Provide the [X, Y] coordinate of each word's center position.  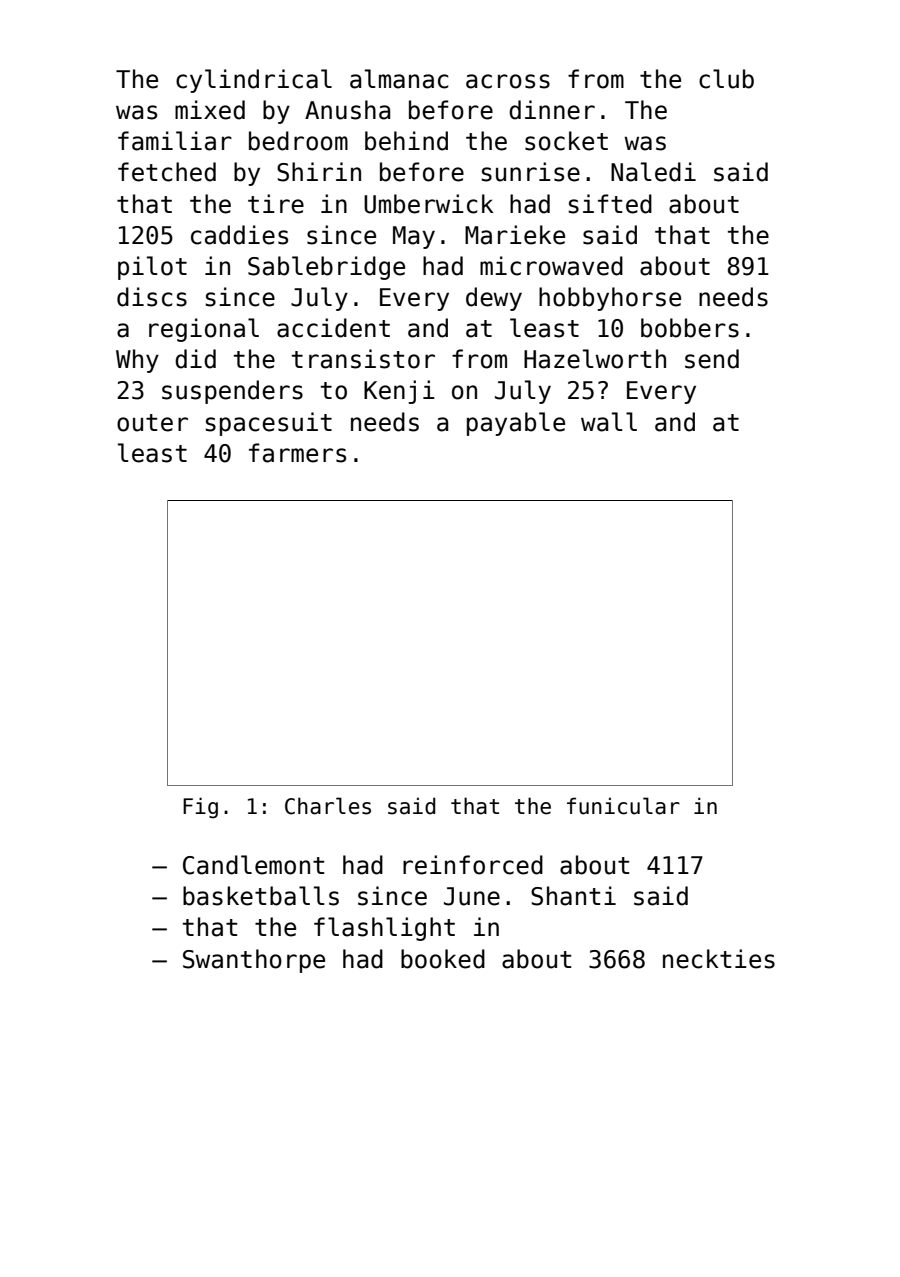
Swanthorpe [254, 961]
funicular [623, 806]
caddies [239, 235]
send [712, 359]
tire [276, 204]
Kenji [399, 392]
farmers [297, 453]
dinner [552, 110]
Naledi [653, 172]
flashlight [384, 929]
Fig [200, 808]
